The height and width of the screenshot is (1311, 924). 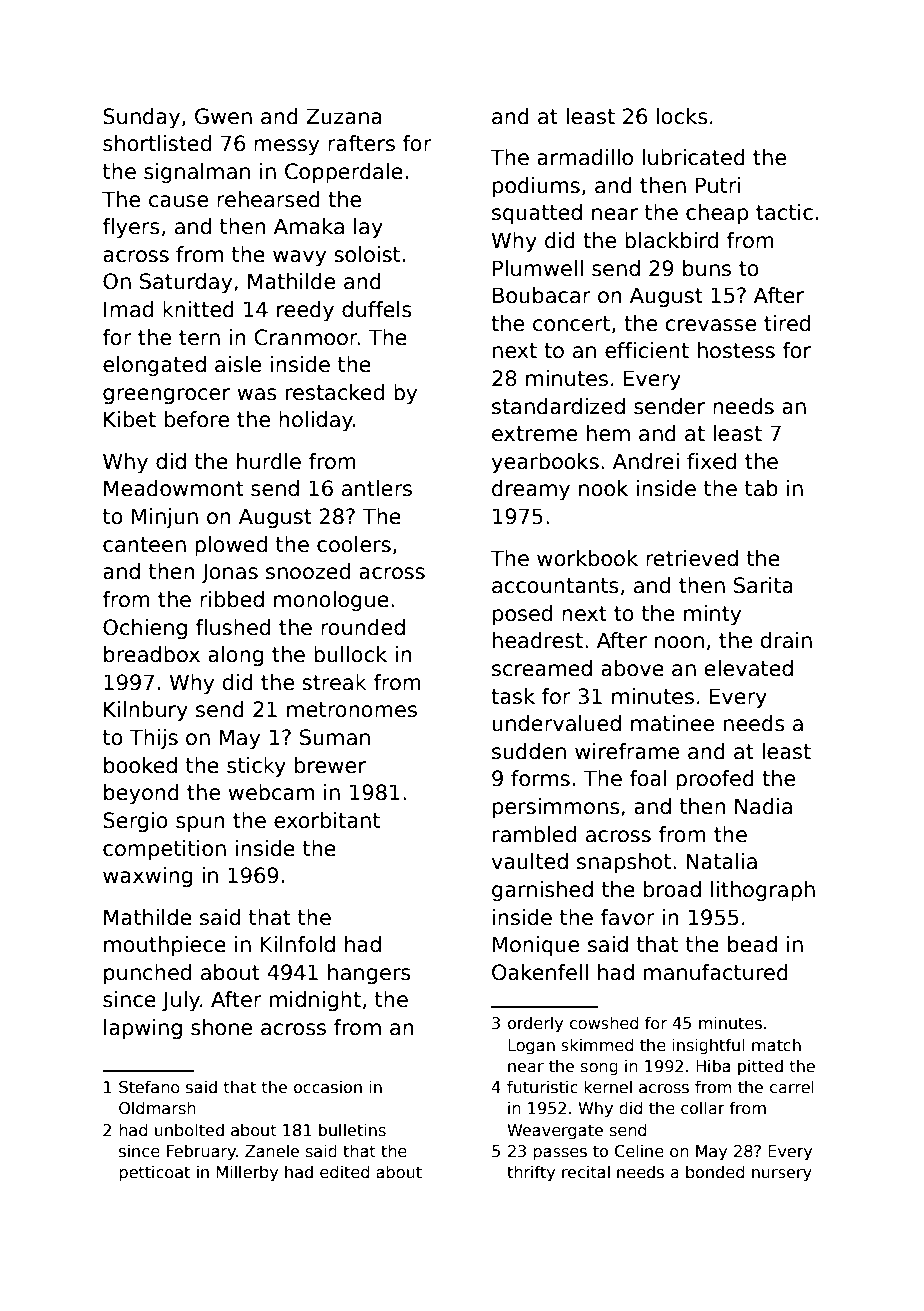 I want to click on metronomes, so click(x=352, y=710).
